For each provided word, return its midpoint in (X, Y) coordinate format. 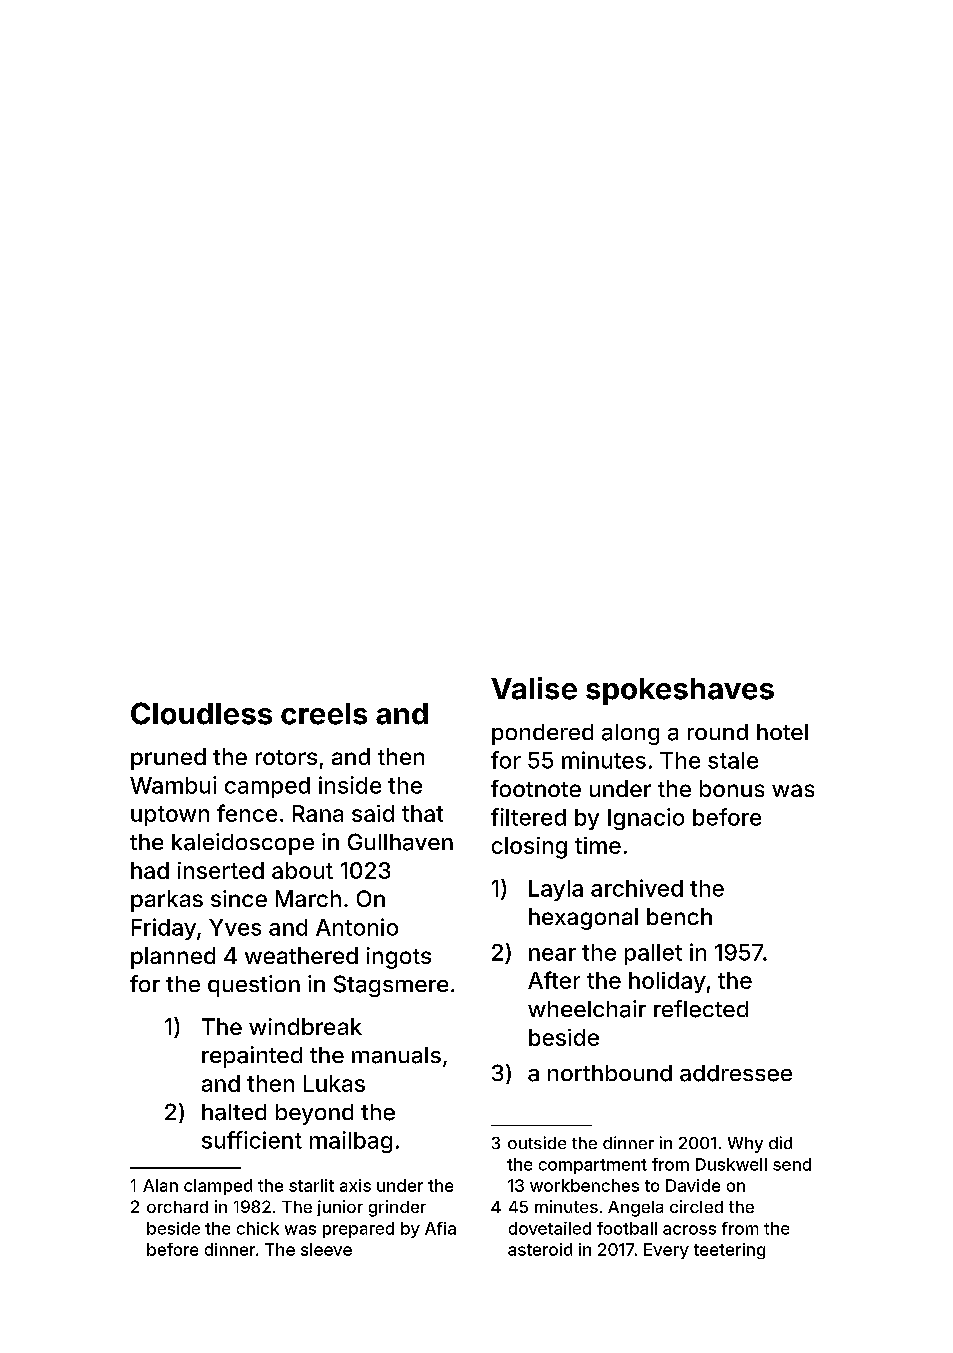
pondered (542, 734)
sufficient (252, 1140)
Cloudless (201, 713)
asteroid (540, 1249)
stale (733, 760)
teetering (729, 1251)
